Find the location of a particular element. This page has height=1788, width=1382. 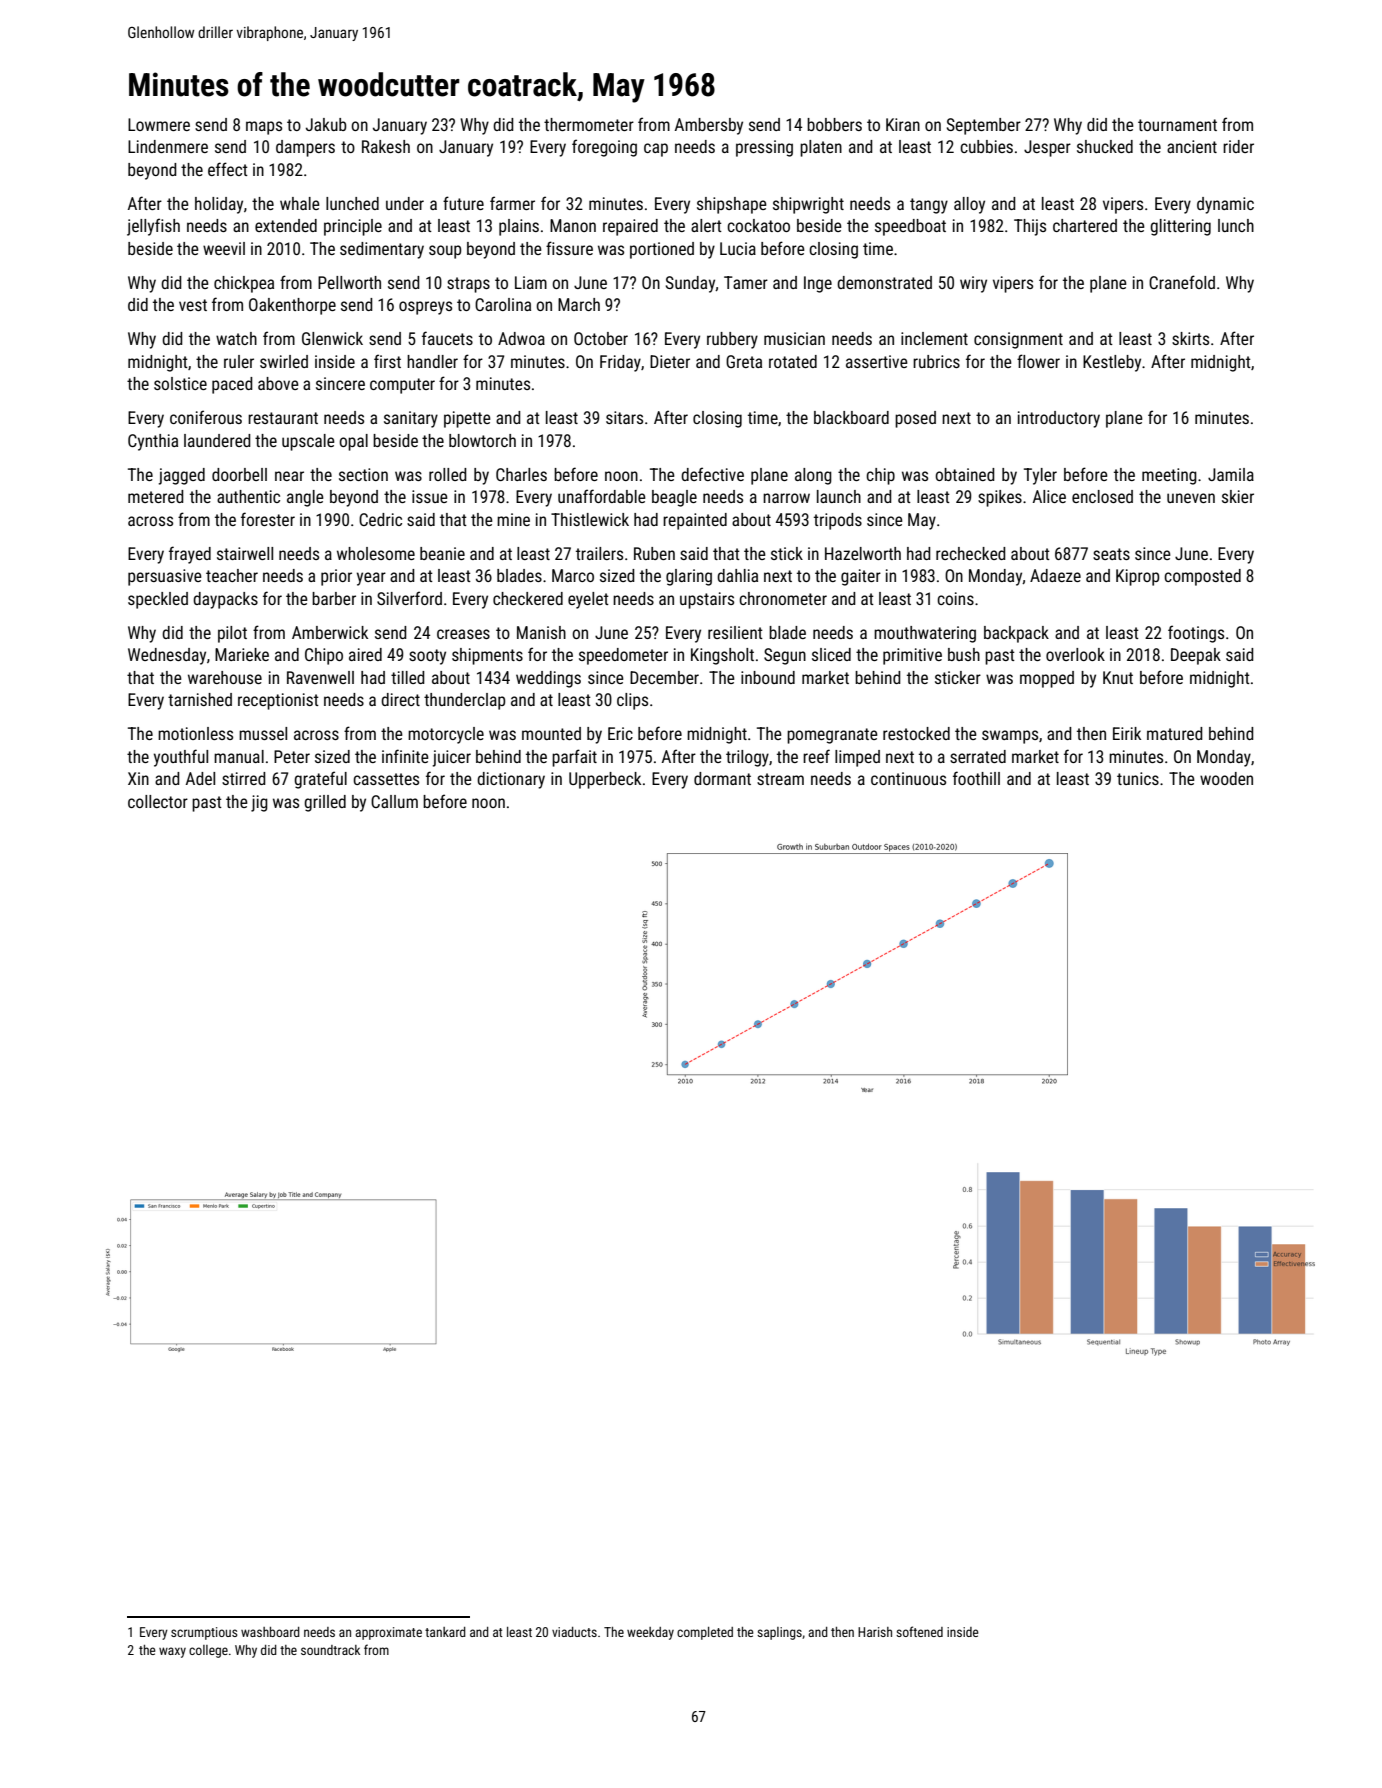

softened is located at coordinates (919, 1631).
